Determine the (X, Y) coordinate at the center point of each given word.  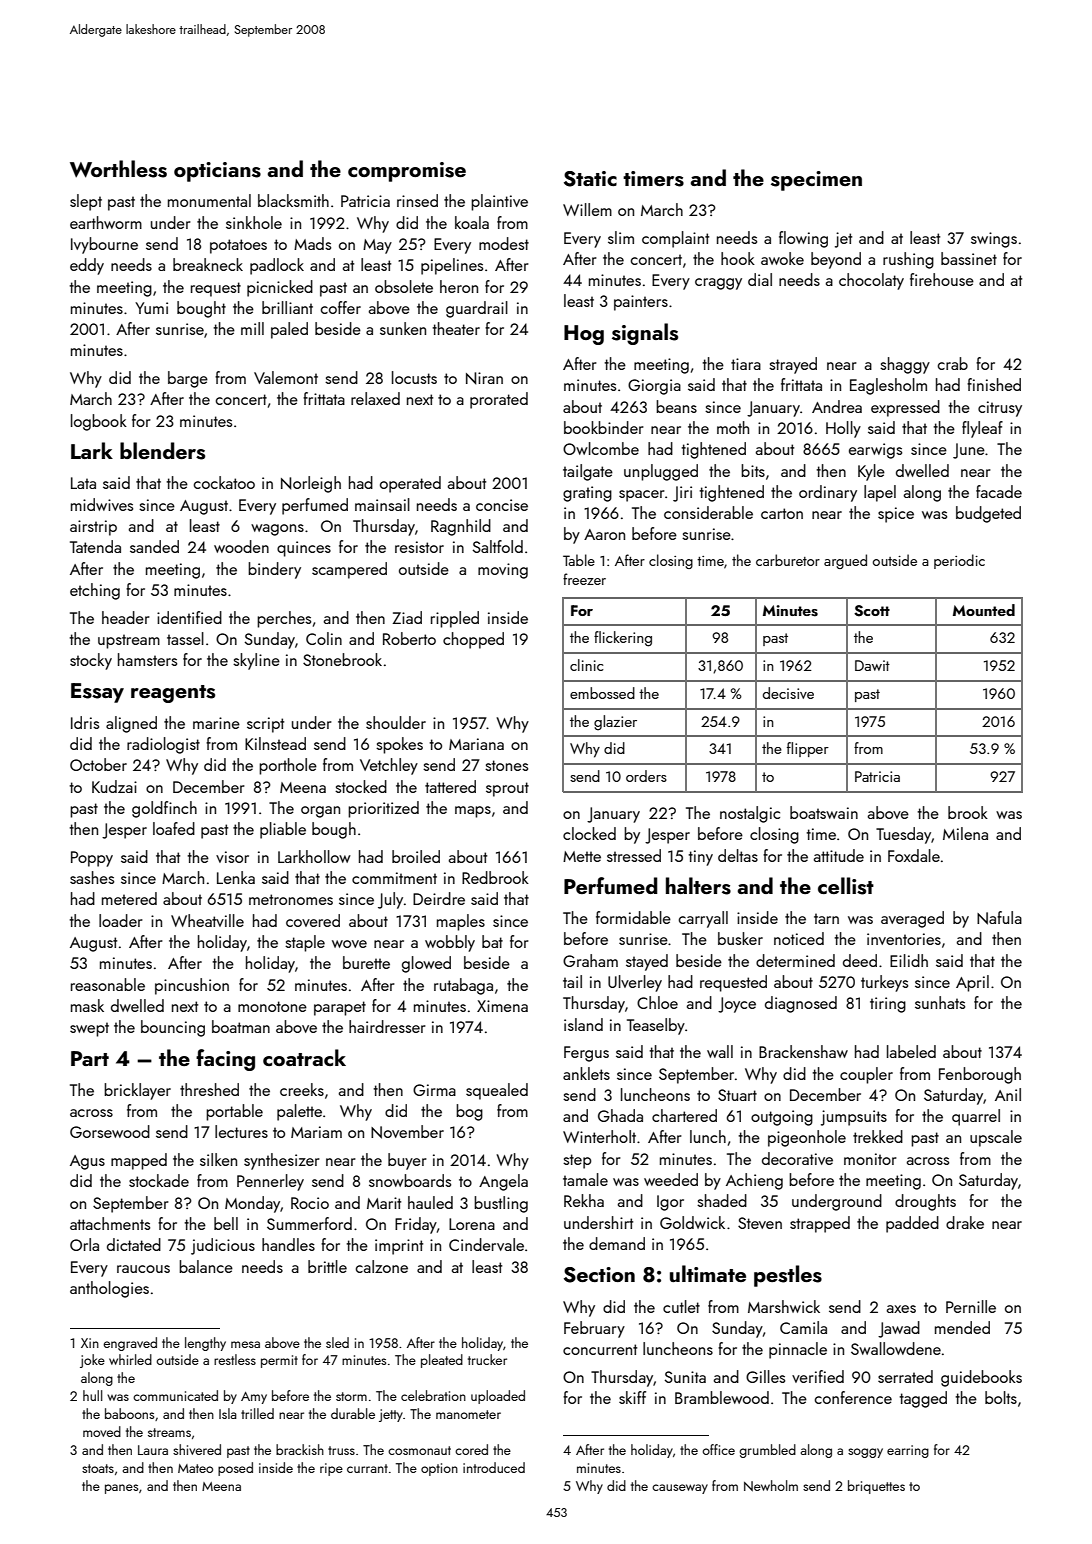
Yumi (151, 308)
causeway (680, 1489)
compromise (407, 172)
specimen (816, 181)
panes (121, 1489)
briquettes (876, 1487)
